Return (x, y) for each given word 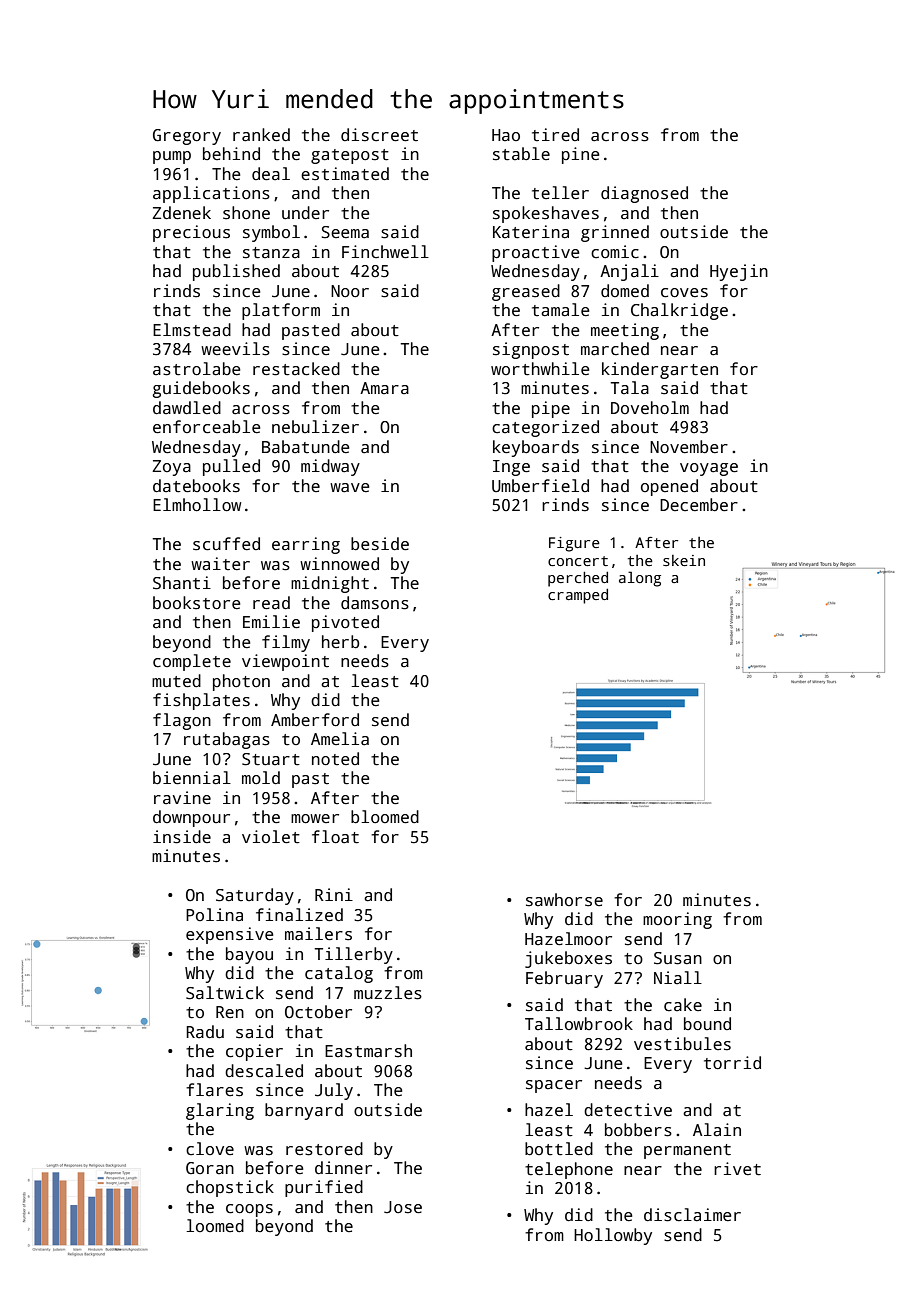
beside (380, 544)
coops (249, 1210)
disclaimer (692, 1215)
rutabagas (227, 740)
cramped (578, 596)
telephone (569, 1170)
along (640, 579)
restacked (296, 369)
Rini (334, 894)
